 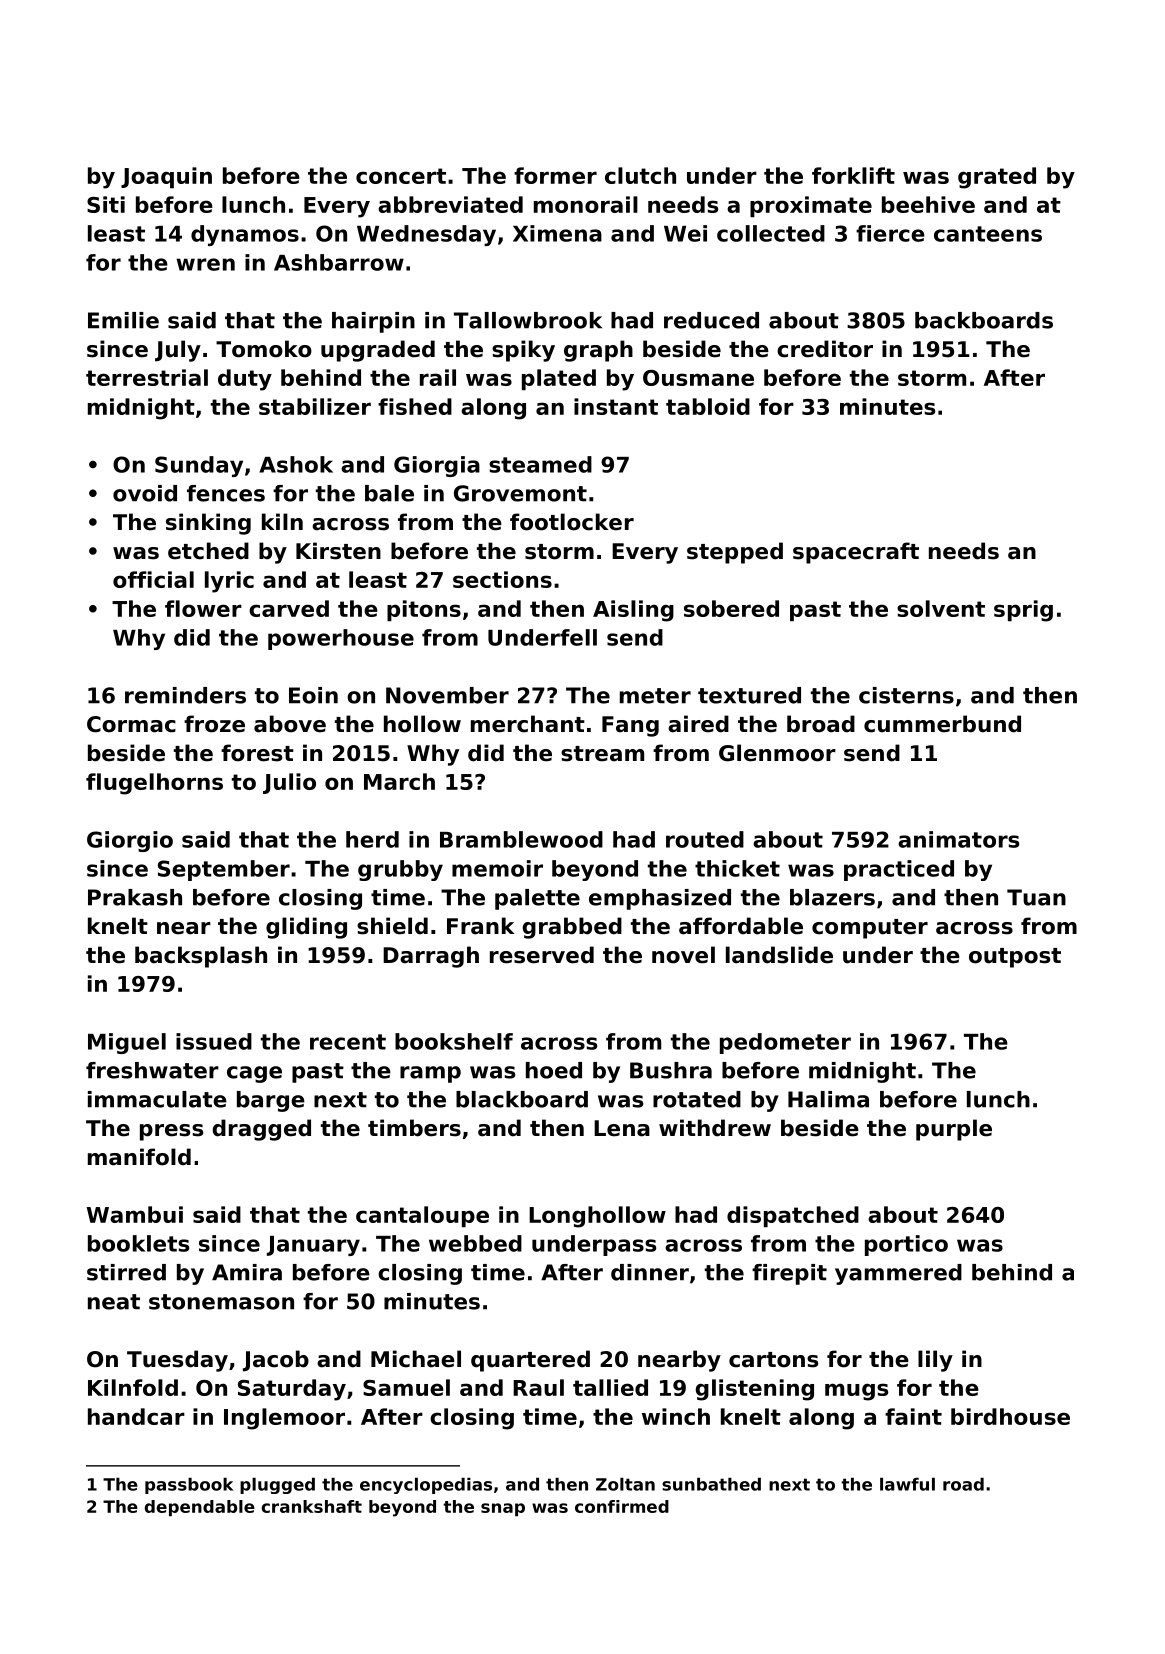 I want to click on dragged, so click(x=261, y=1130).
